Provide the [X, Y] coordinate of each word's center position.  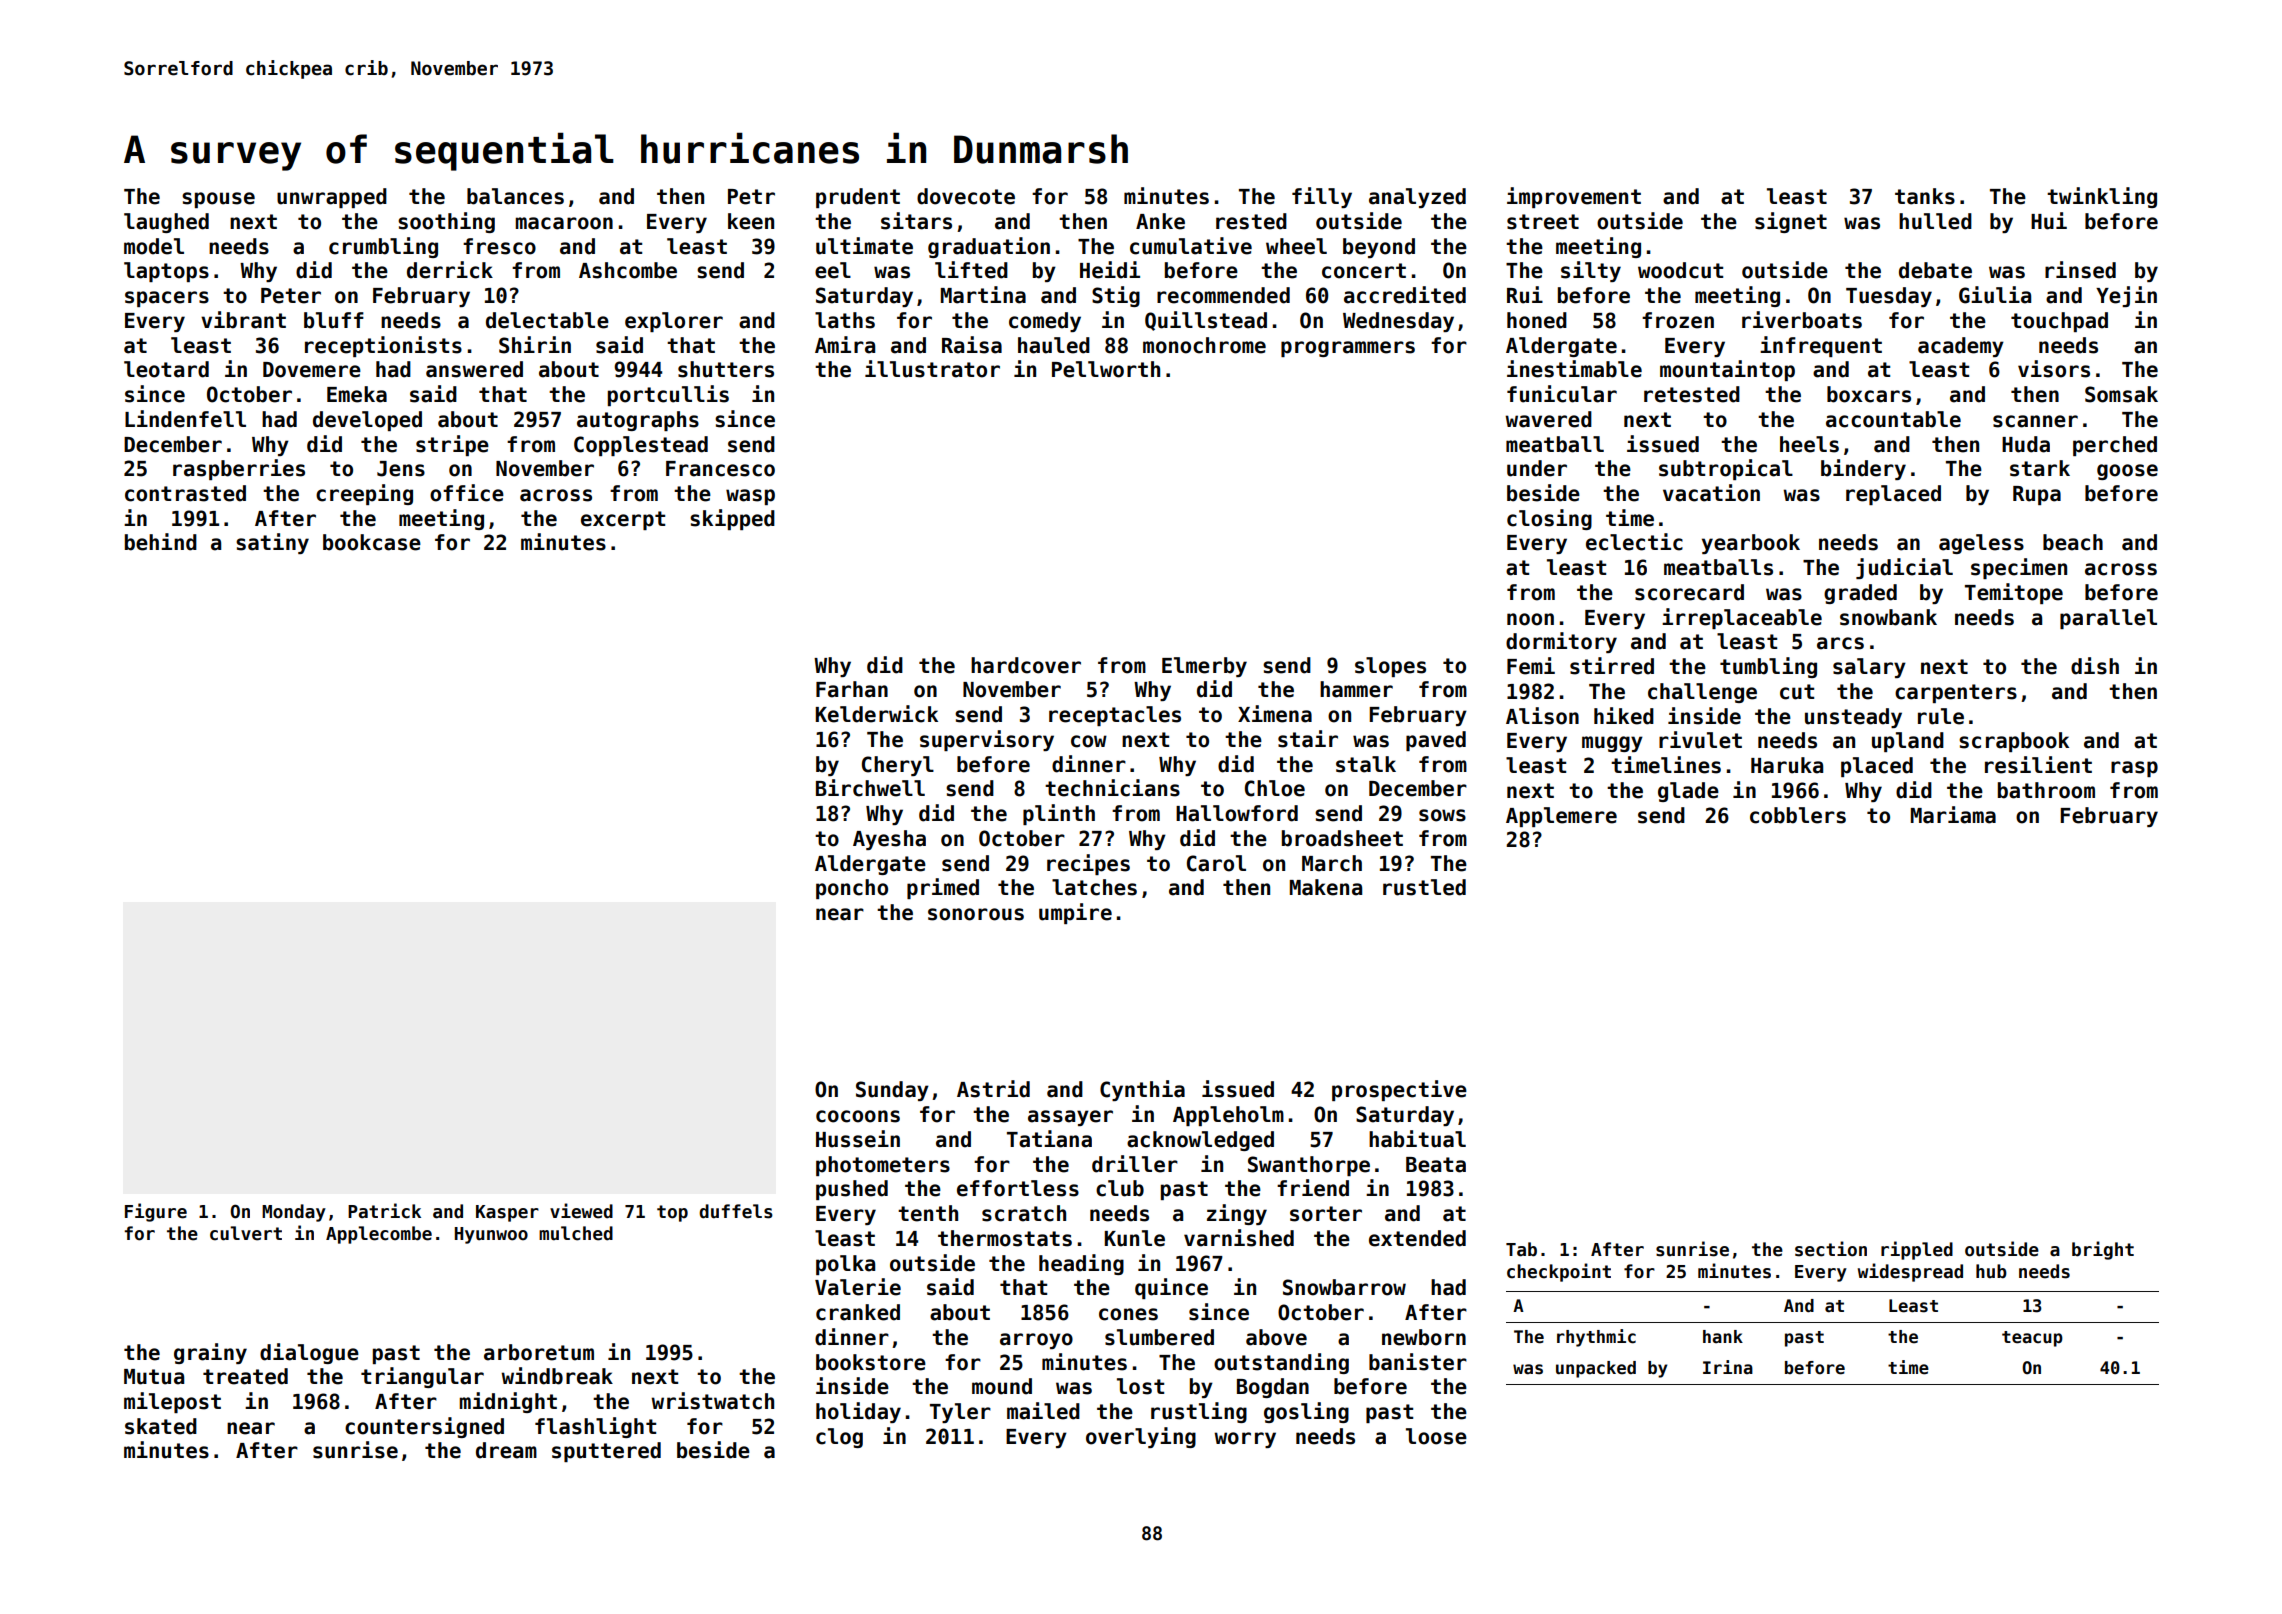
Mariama [1953, 815]
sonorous [976, 914]
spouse [218, 200]
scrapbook [2014, 742]
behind [161, 542]
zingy [1237, 1214]
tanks [1925, 196]
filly [1322, 197]
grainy [210, 1353]
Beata [1436, 1165]
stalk [1366, 764]
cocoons [858, 1116]
